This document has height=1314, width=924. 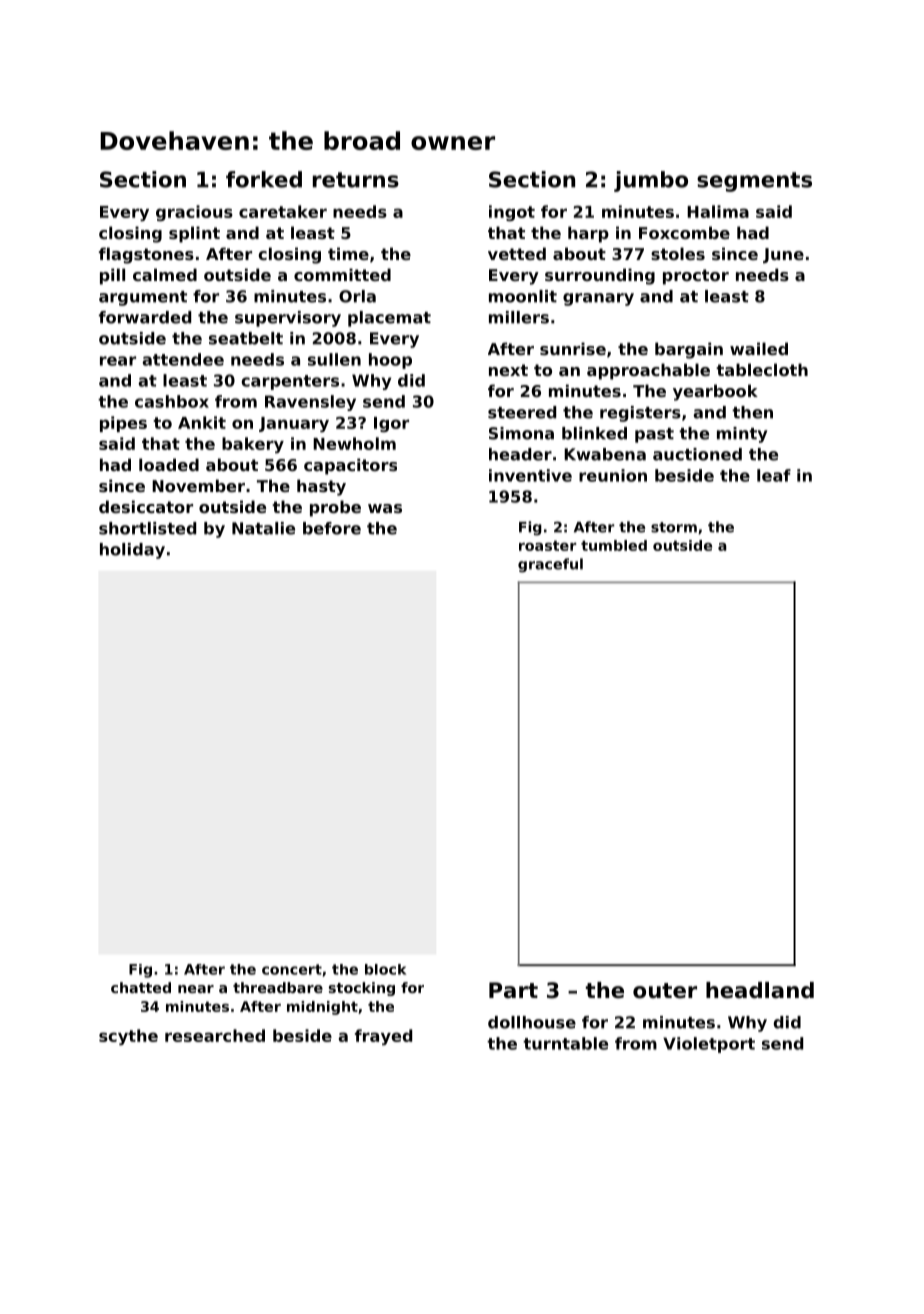 I want to click on supervisory, so click(x=288, y=319).
